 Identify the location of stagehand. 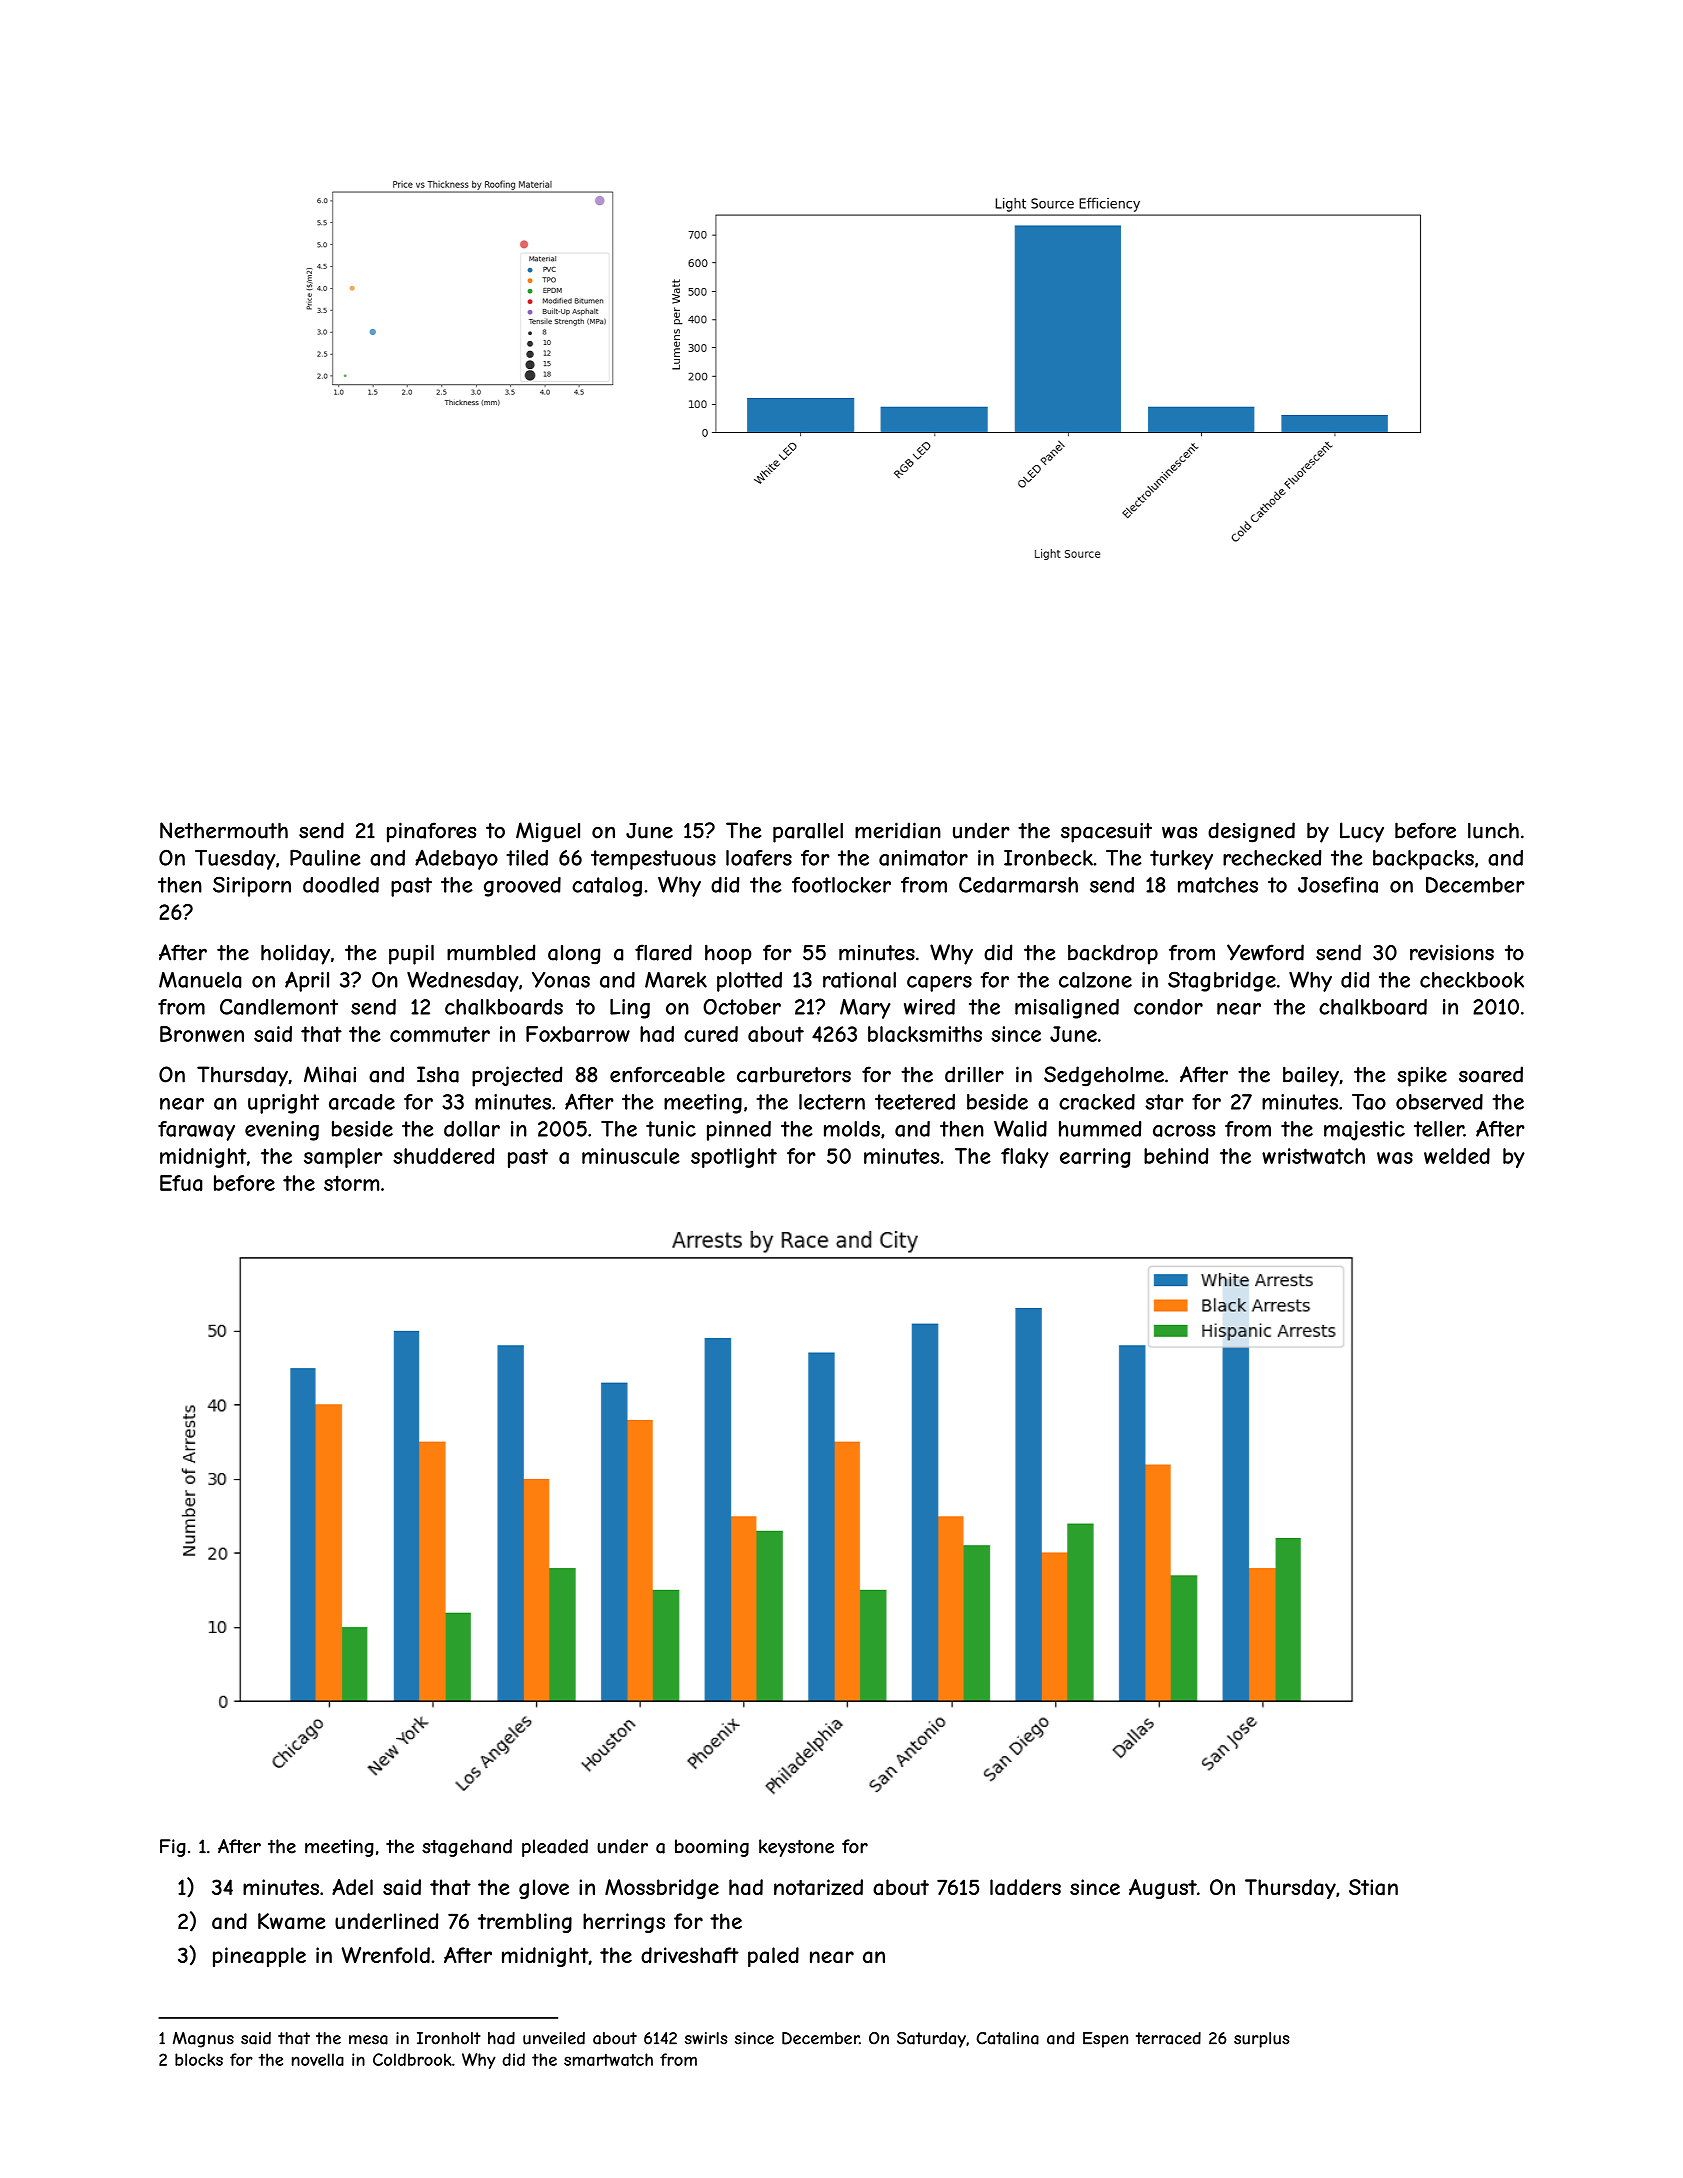
(467, 1848).
